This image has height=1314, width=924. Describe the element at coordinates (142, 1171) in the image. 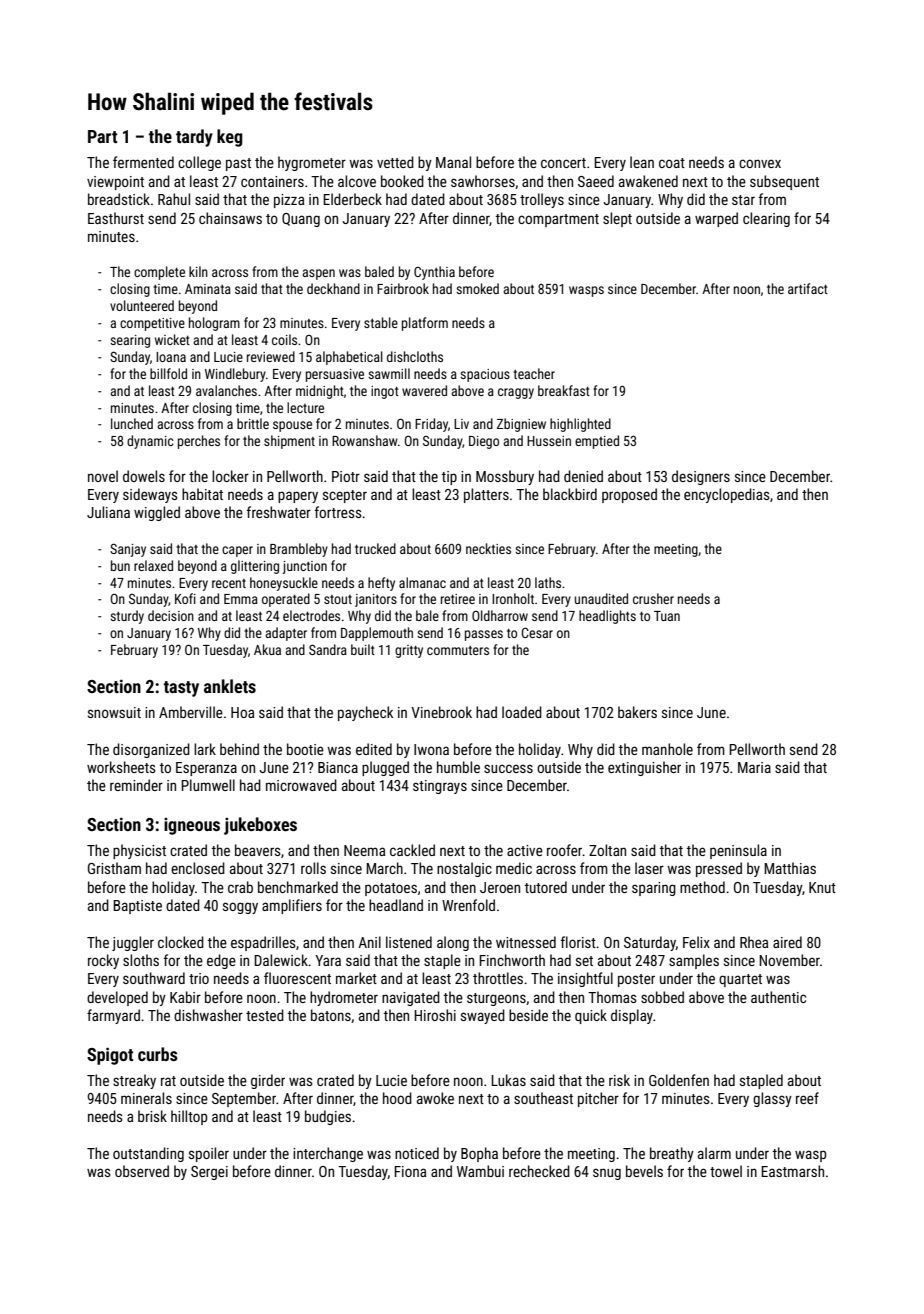

I see `observed` at that location.
